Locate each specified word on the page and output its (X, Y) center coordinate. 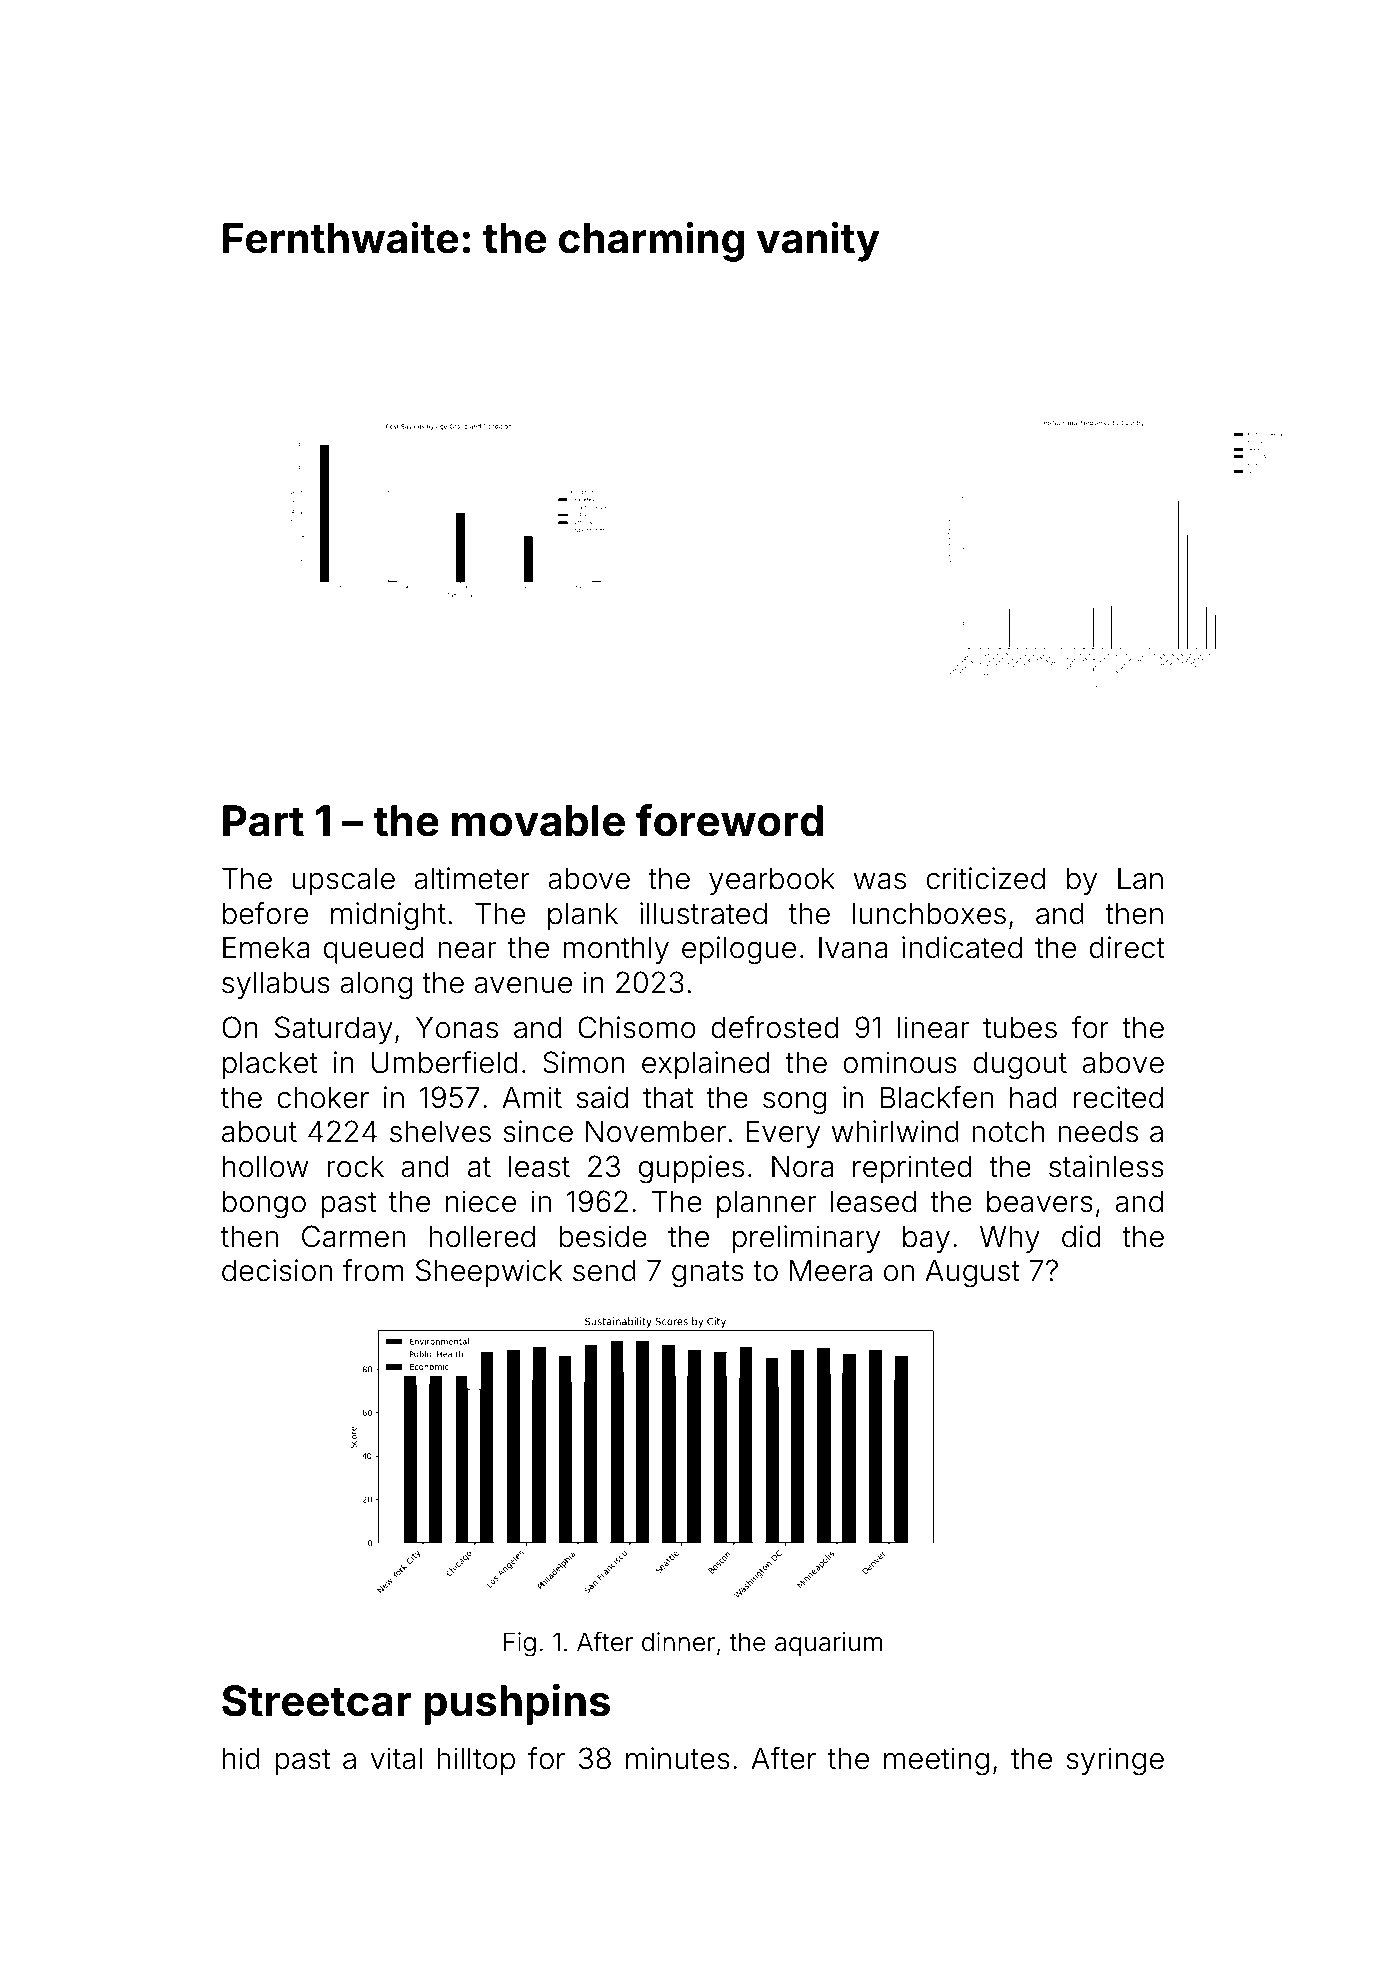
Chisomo (637, 1027)
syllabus (276, 985)
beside (603, 1236)
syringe (1115, 1761)
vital (396, 1758)
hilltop (476, 1761)
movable (538, 821)
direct (1127, 947)
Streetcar (317, 1701)
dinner (678, 1642)
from (373, 1270)
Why (1010, 1239)
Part (263, 821)
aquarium (828, 1644)
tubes (1020, 1028)
